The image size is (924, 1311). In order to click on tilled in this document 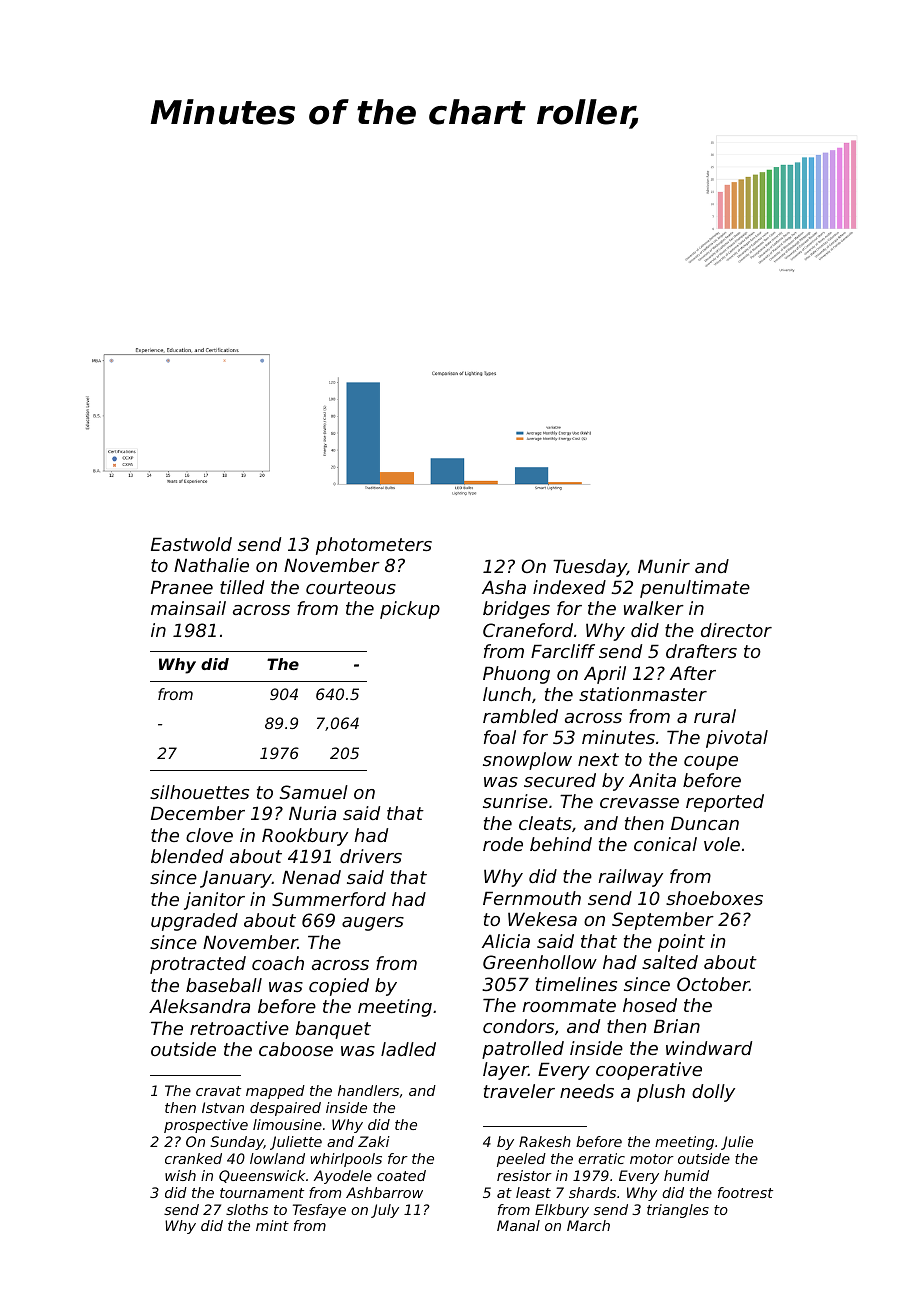, I will do `click(242, 587)`.
